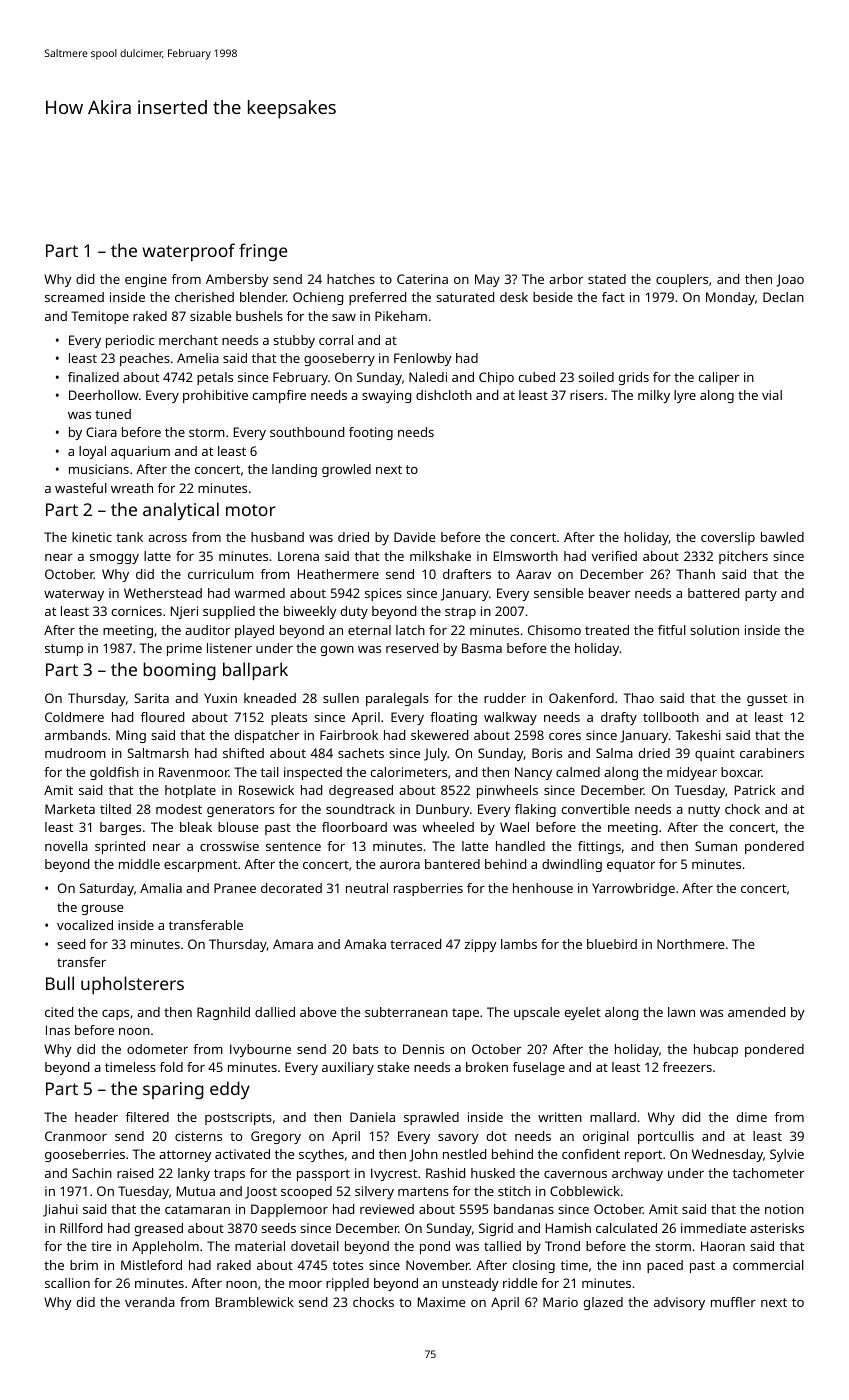 The width and height of the screenshot is (849, 1400). I want to click on Mario, so click(560, 1302).
